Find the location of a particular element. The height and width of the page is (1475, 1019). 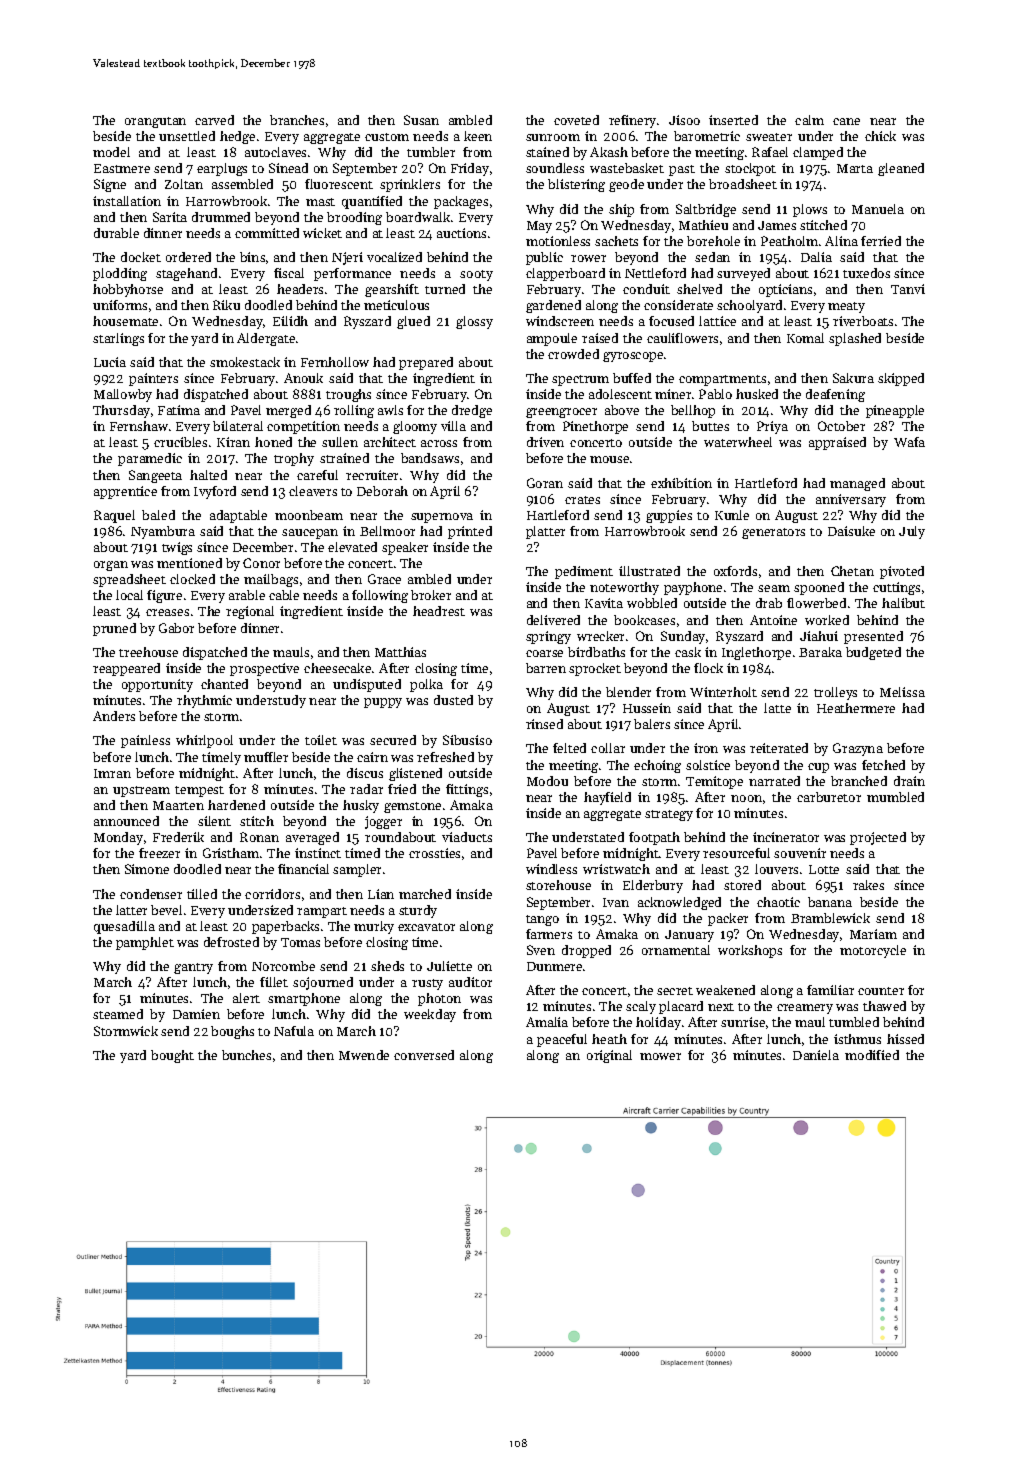

mouse is located at coordinates (609, 459).
